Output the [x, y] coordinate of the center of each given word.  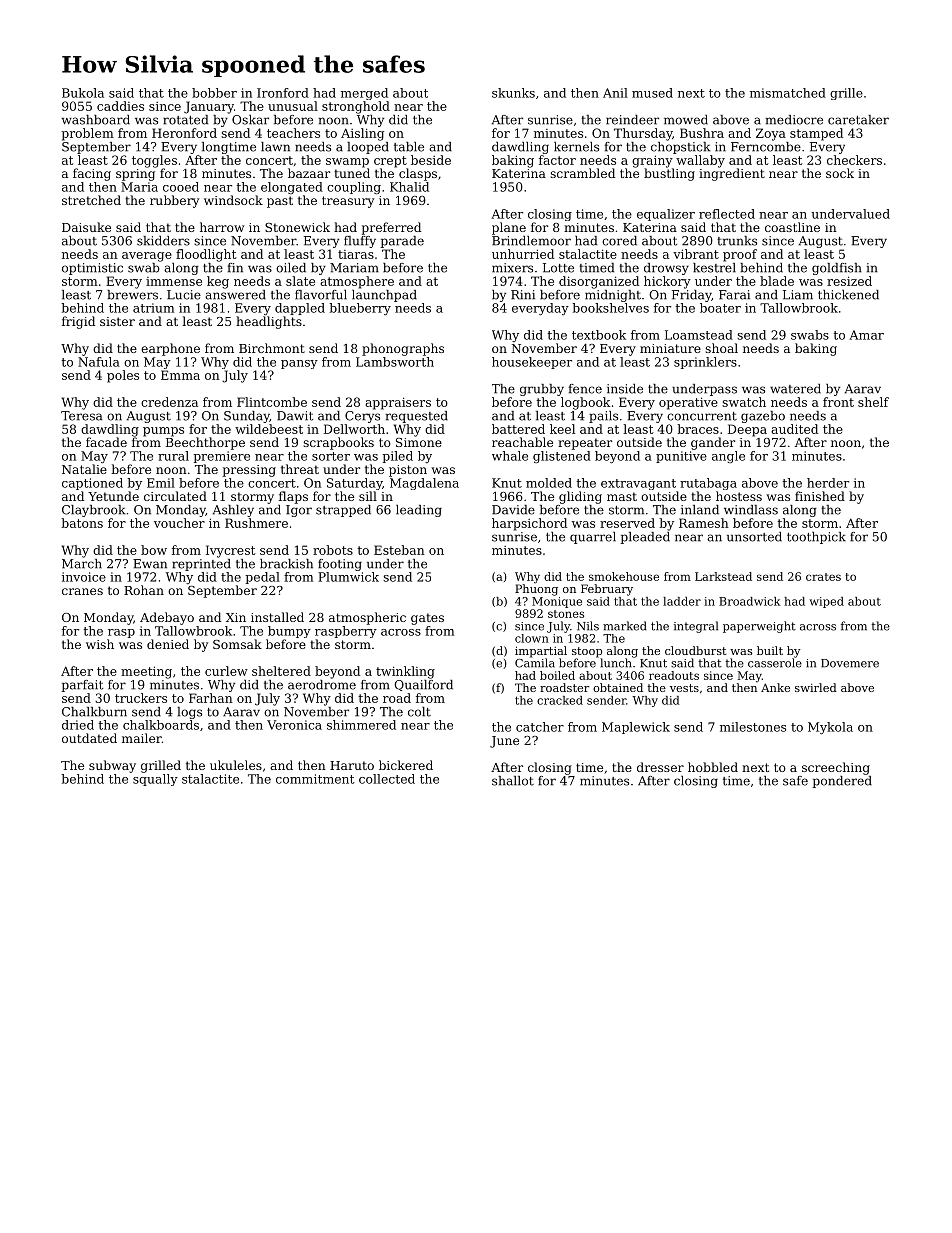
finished [820, 496]
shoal [721, 348]
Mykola [830, 728]
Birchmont [272, 348]
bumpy [289, 632]
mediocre [794, 120]
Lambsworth [395, 362]
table [409, 147]
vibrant [696, 254]
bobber [214, 93]
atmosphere [357, 282]
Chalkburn [94, 712]
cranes [82, 591]
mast [622, 496]
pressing [249, 471]
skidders [163, 241]
